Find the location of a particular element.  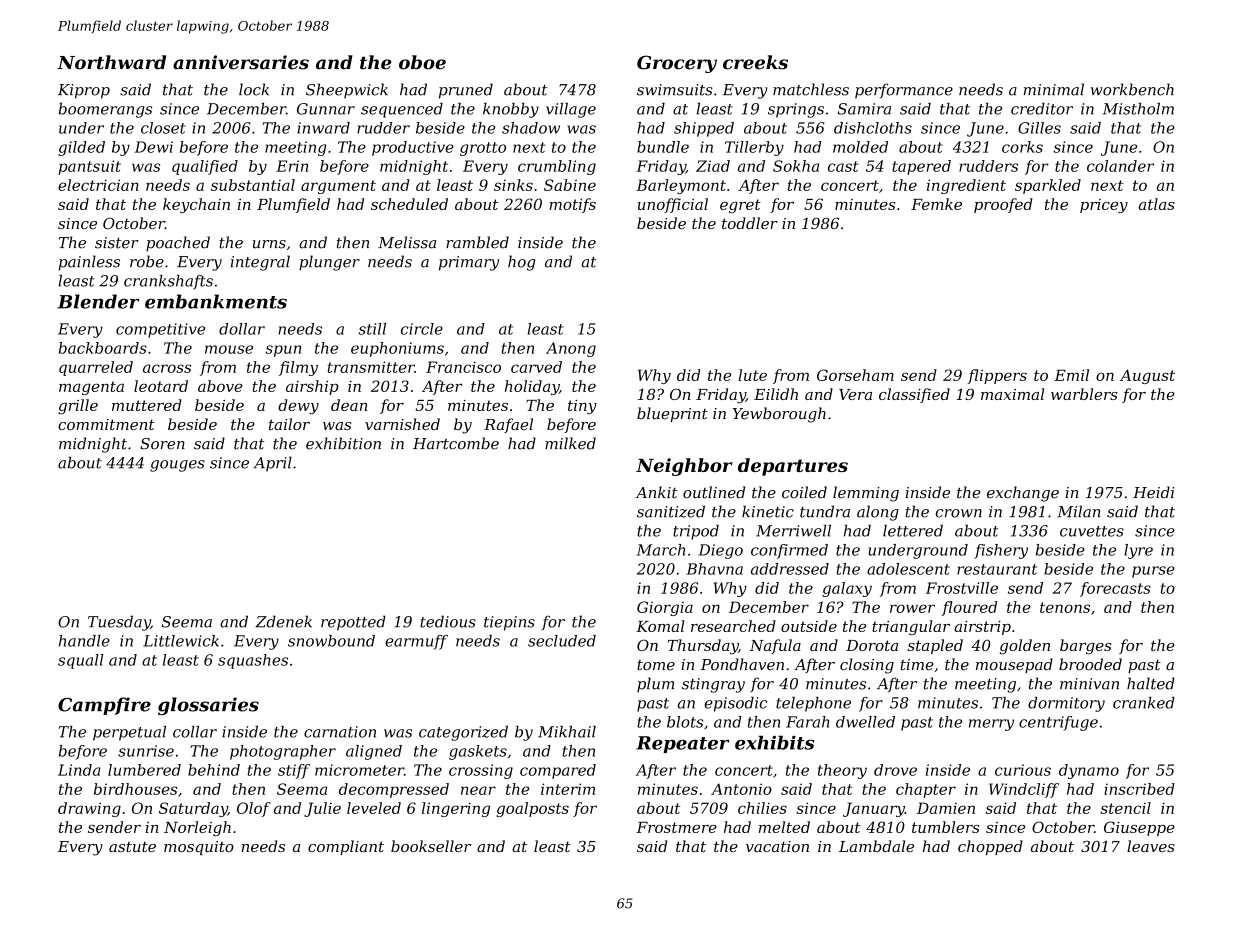

August is located at coordinates (1147, 377).
